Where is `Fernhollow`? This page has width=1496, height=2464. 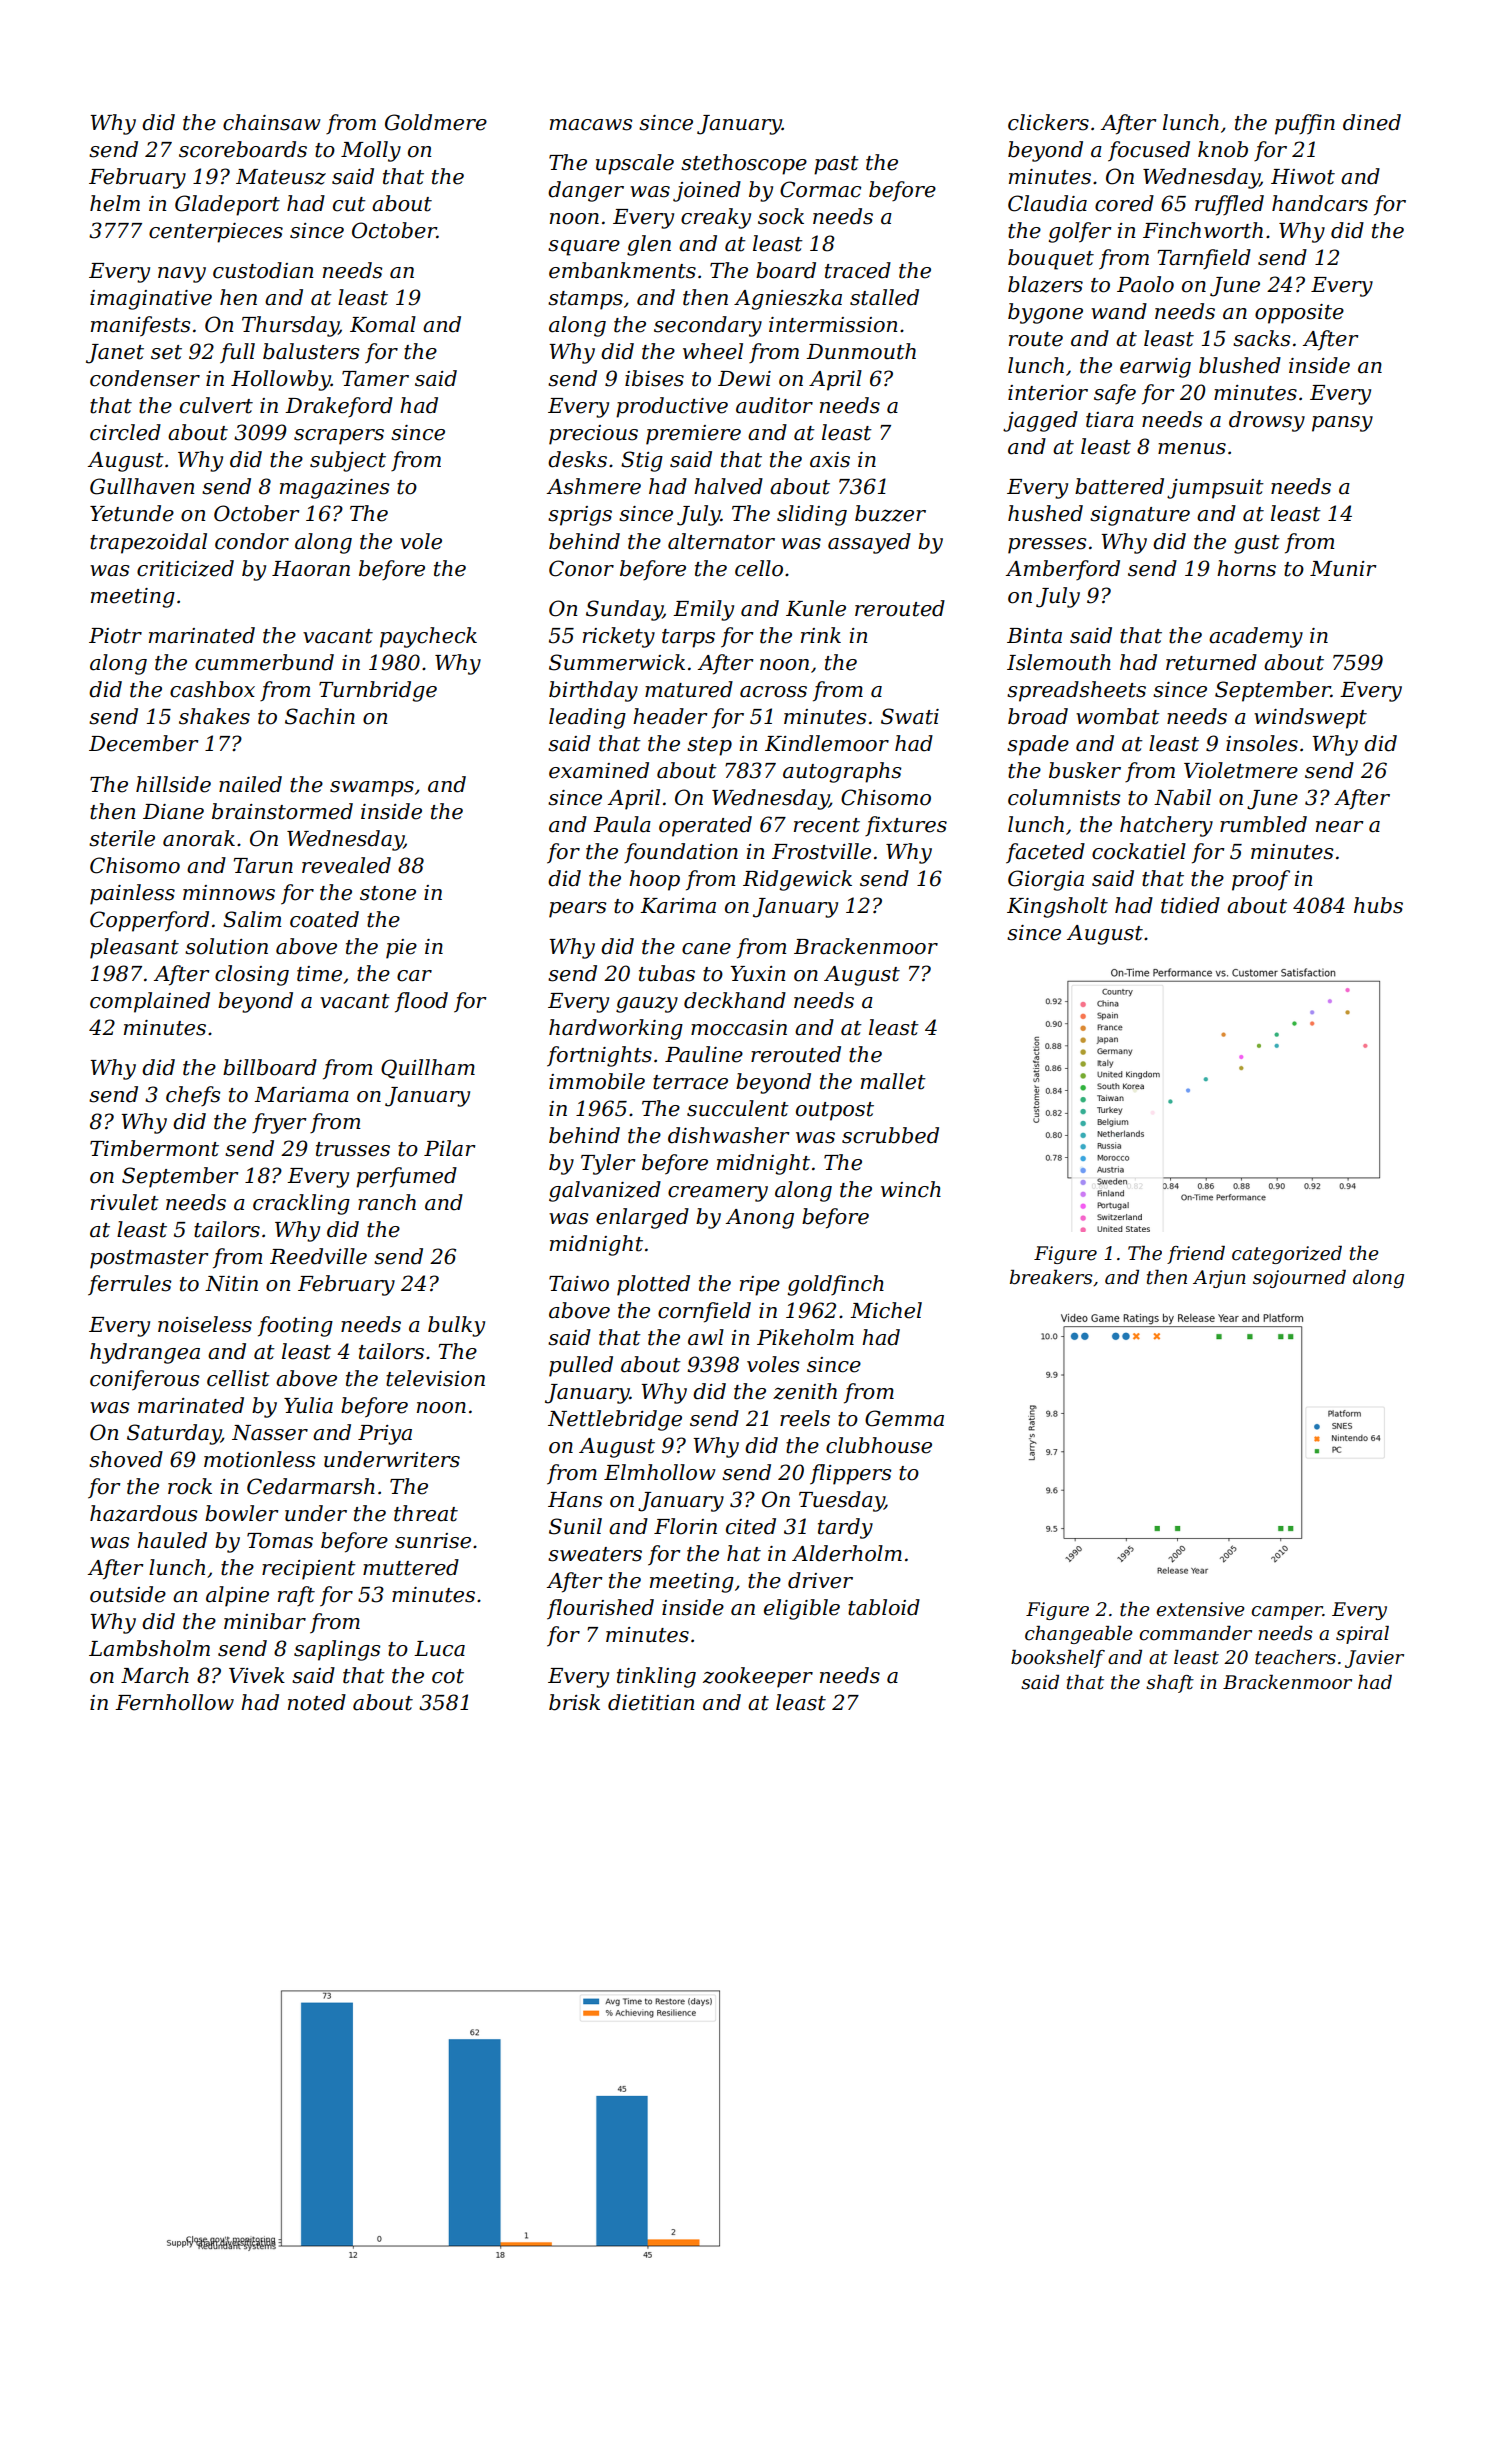
Fernhollow is located at coordinates (174, 1702).
